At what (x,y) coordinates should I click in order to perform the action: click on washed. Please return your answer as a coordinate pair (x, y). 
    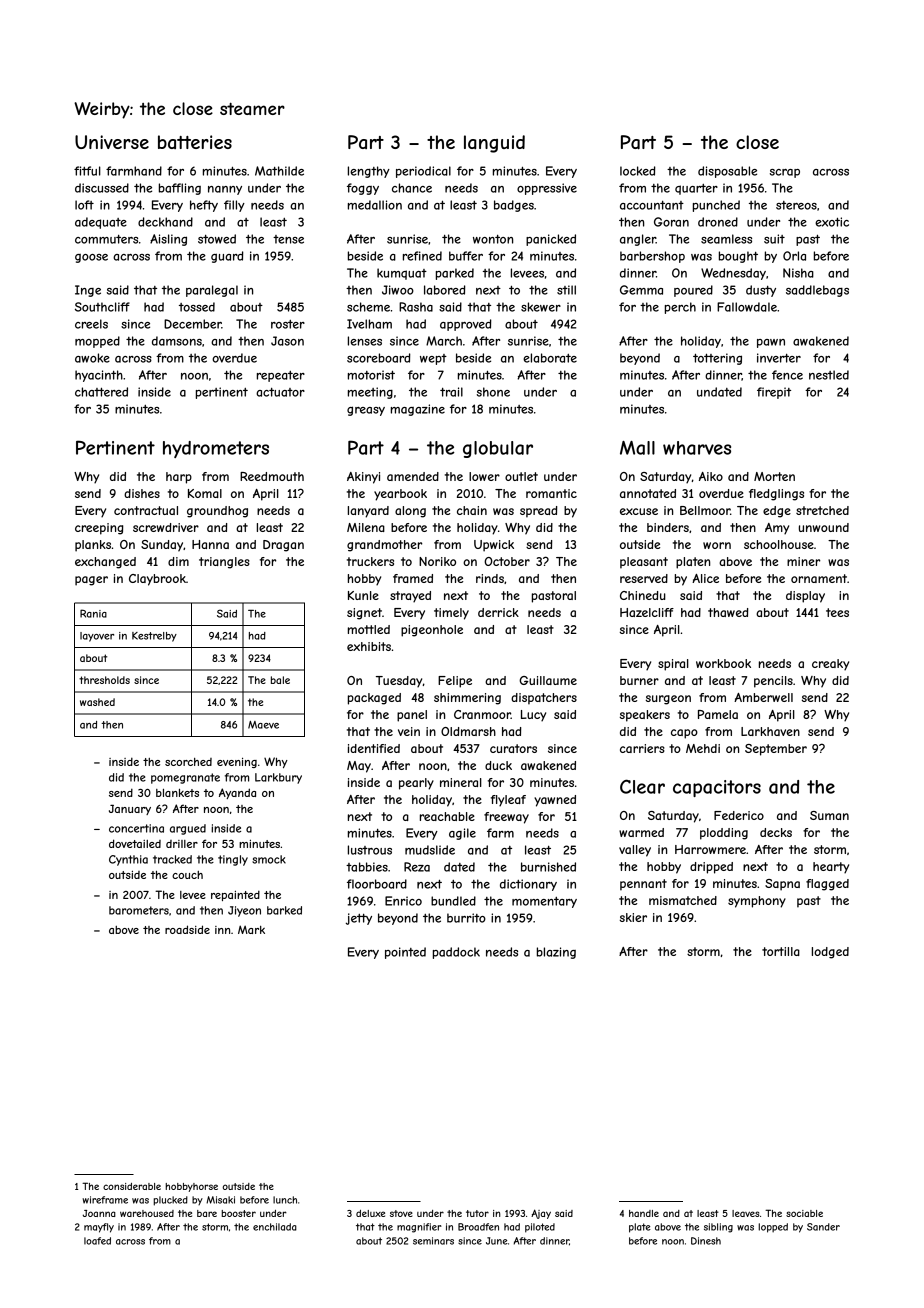
    Looking at the image, I should click on (97, 702).
